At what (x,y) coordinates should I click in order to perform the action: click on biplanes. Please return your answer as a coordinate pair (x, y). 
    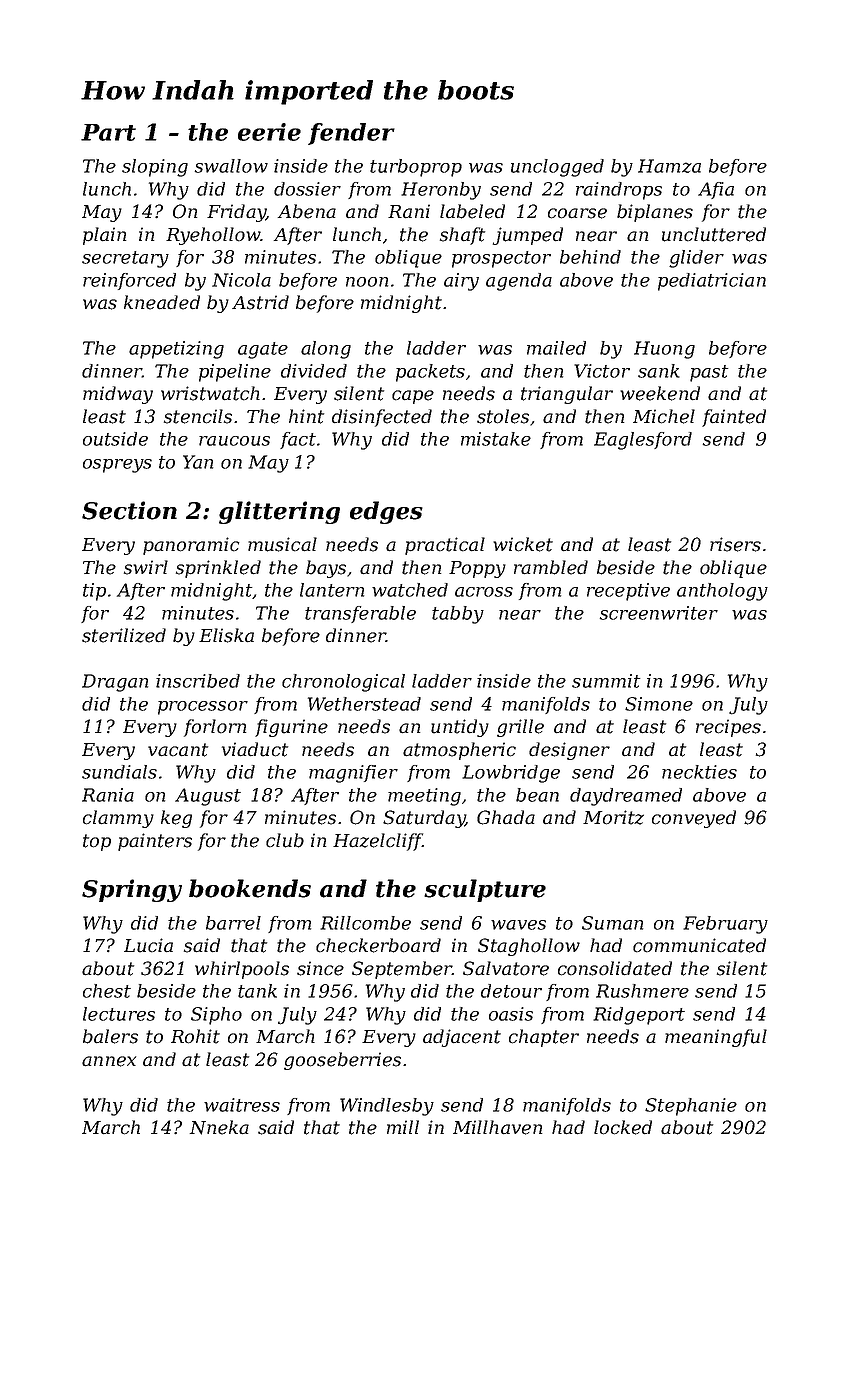
    Looking at the image, I should click on (655, 213).
